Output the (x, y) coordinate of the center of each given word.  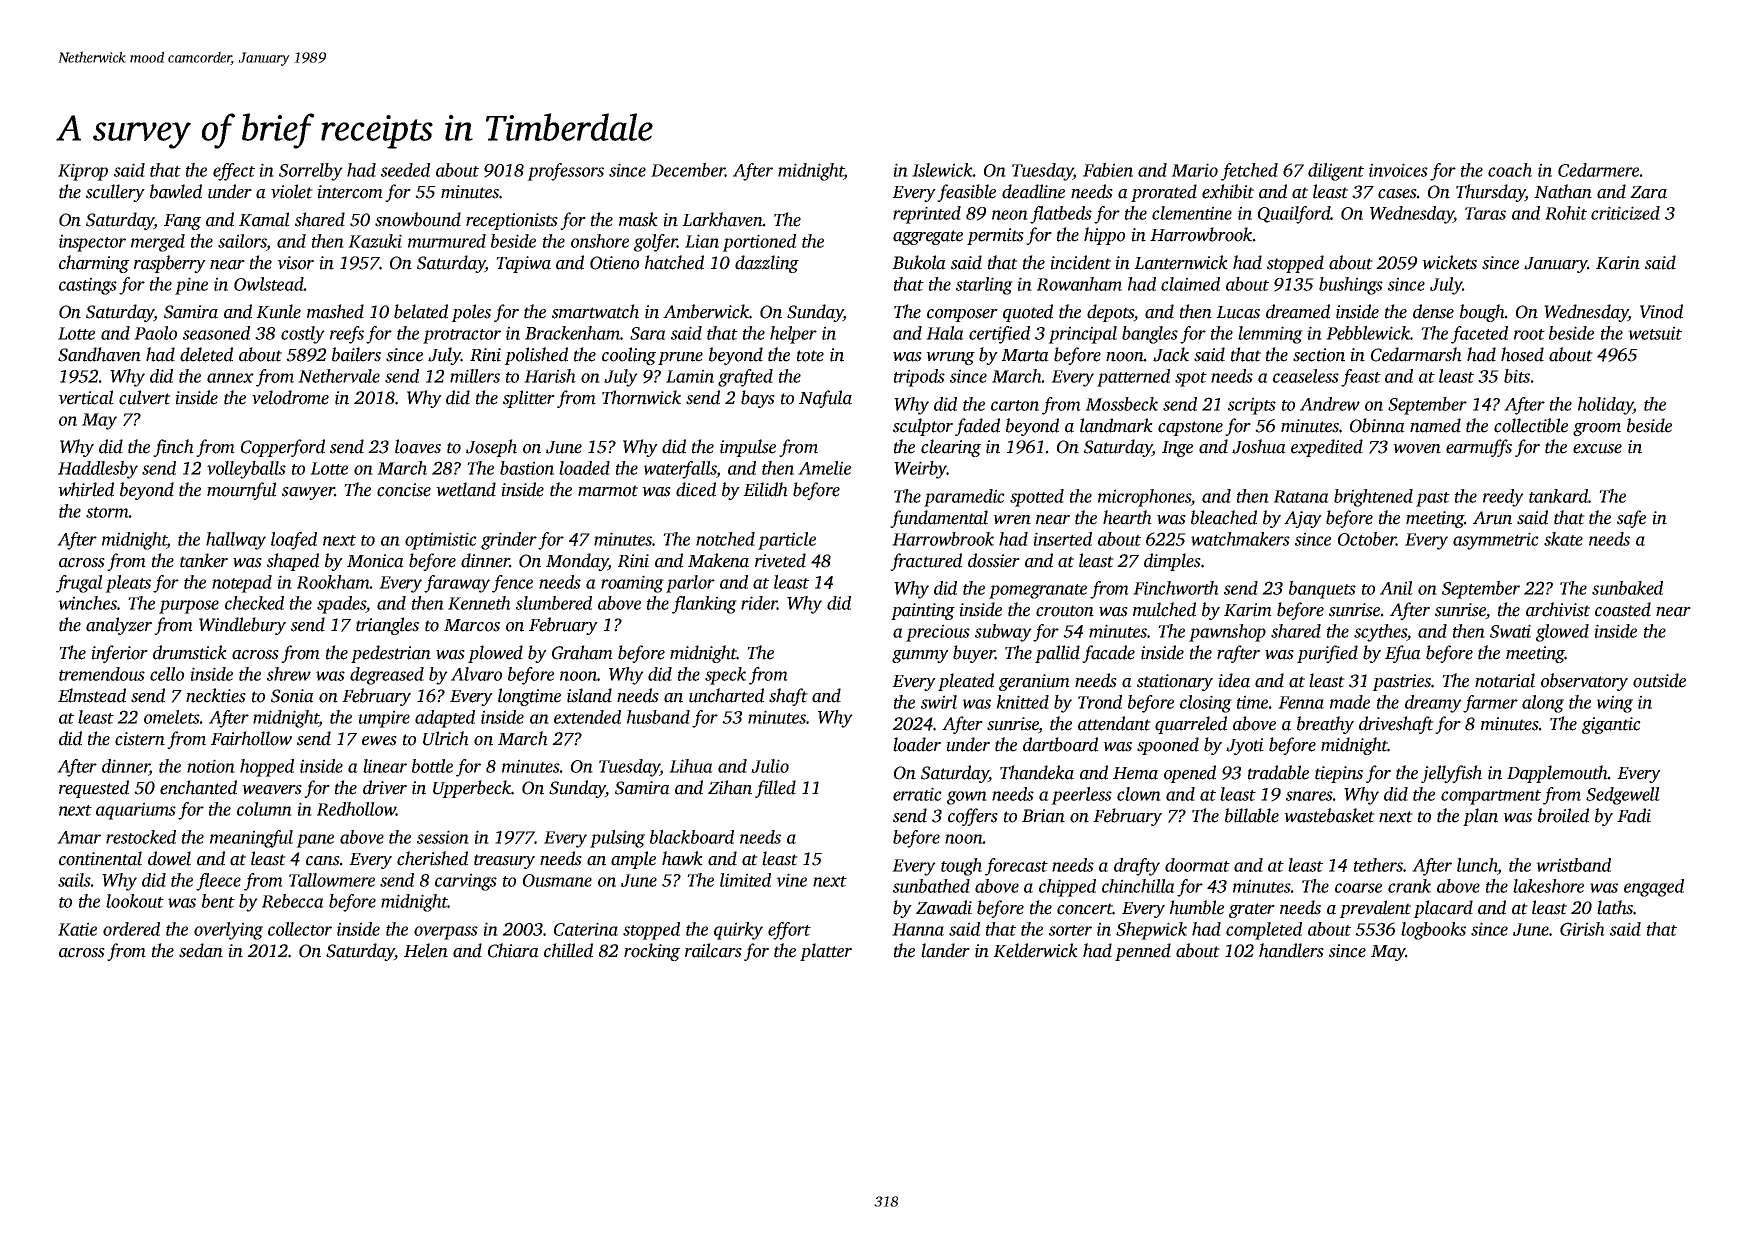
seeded (405, 170)
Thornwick (641, 397)
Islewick (942, 170)
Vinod (1661, 311)
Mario (1194, 170)
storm (107, 512)
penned (1143, 952)
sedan (201, 950)
